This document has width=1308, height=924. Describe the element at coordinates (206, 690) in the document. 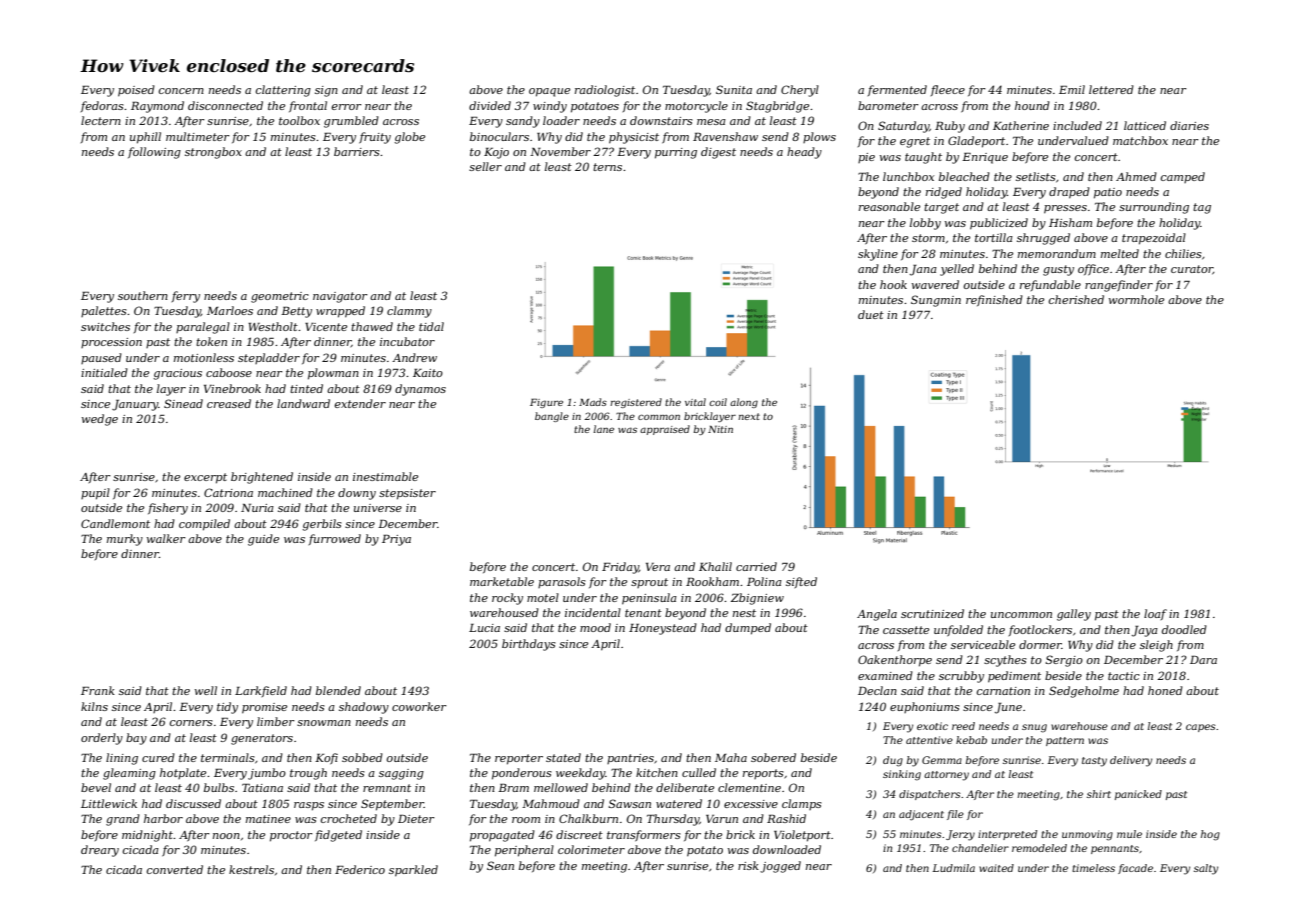

I see `well` at that location.
